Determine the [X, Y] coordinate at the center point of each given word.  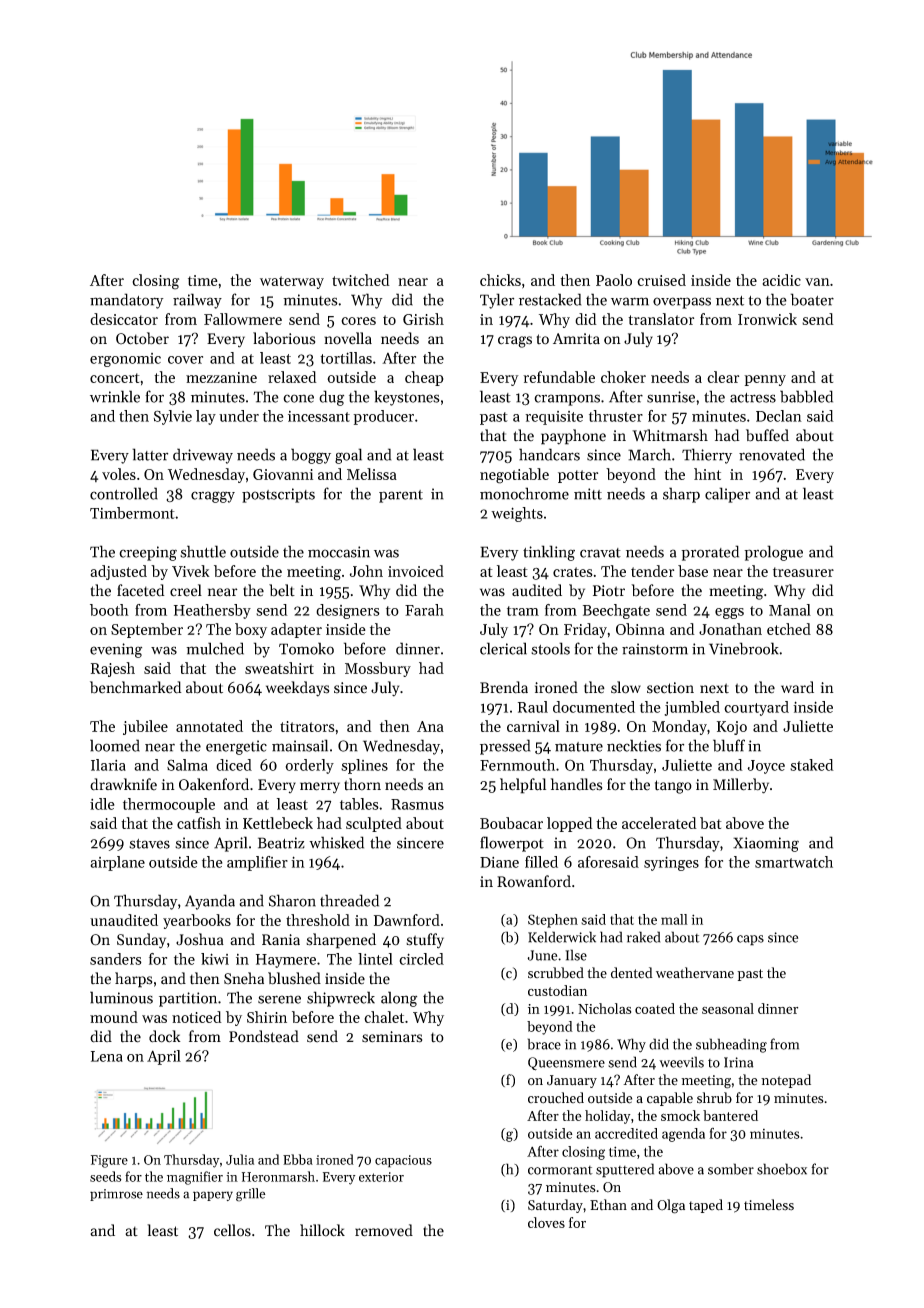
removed [384, 1230]
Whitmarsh [670, 435]
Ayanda [210, 902]
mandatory [127, 301]
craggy [213, 497]
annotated [209, 726]
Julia [240, 1159]
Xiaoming [766, 844]
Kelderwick [562, 937]
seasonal [728, 1008]
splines [364, 766]
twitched [361, 280]
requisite [554, 418]
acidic [781, 280]
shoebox [782, 1169]
